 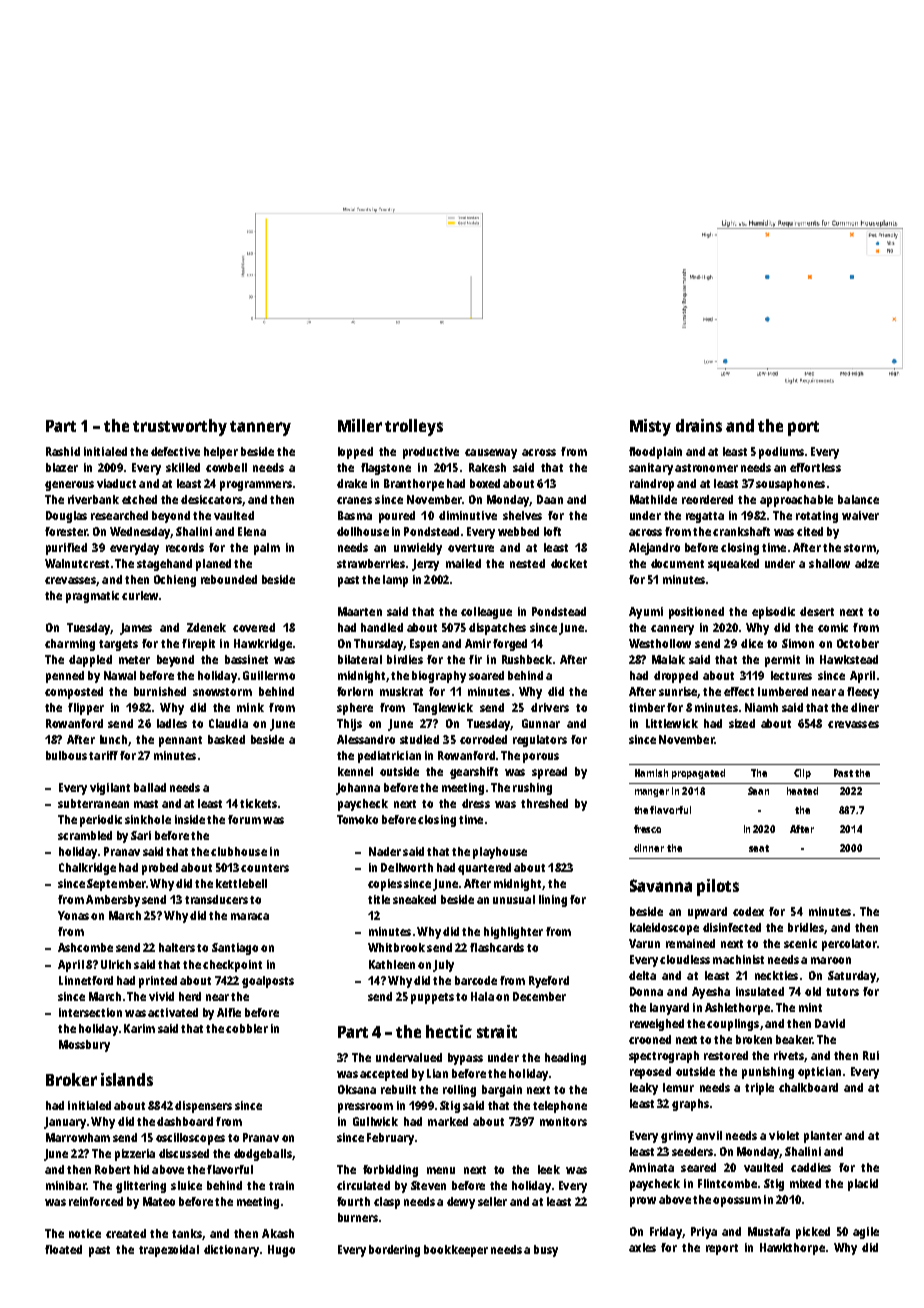 What do you see at coordinates (146, 804) in the page?
I see `mast` at bounding box center [146, 804].
